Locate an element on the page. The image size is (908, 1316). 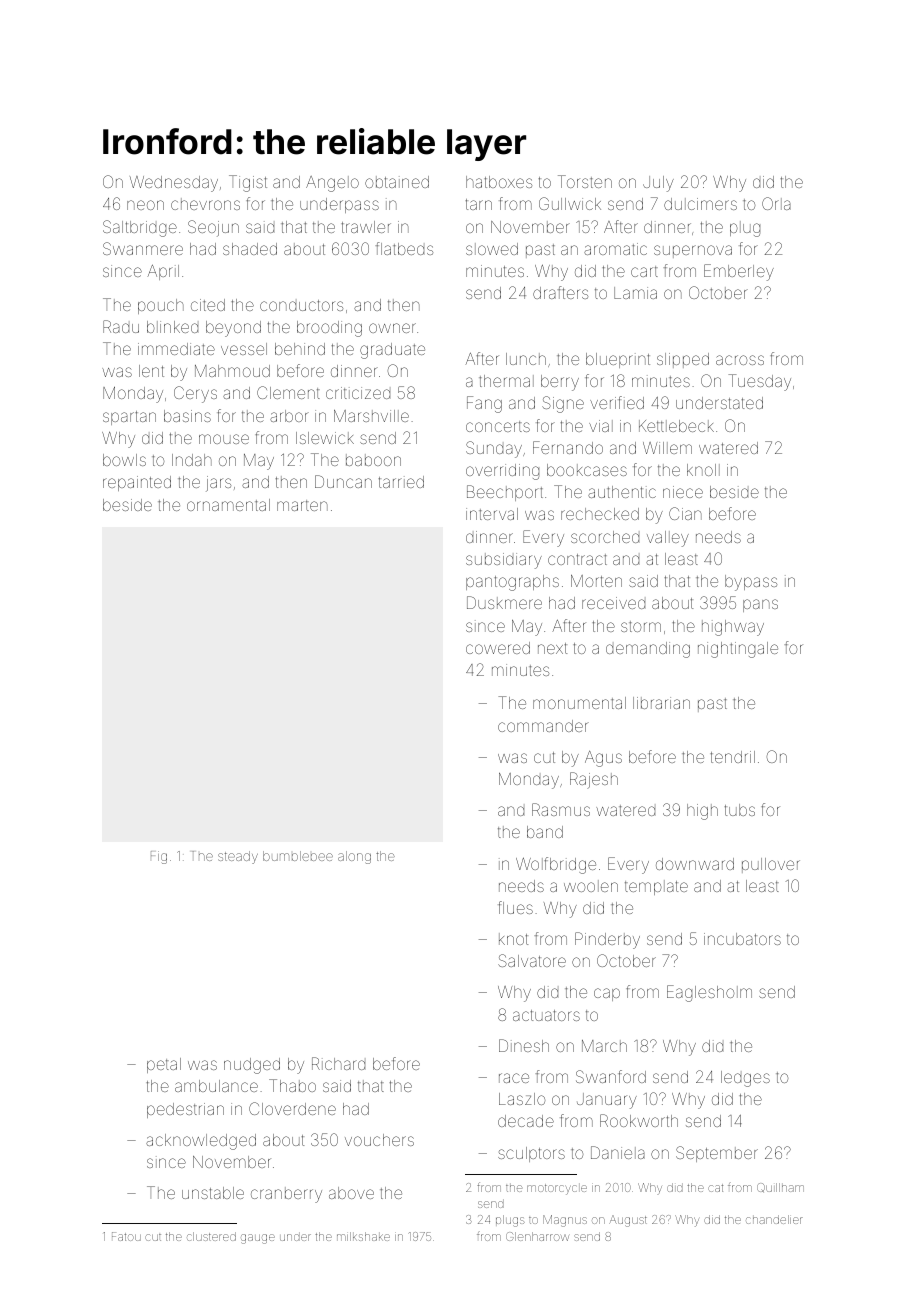
obtained is located at coordinates (397, 182).
